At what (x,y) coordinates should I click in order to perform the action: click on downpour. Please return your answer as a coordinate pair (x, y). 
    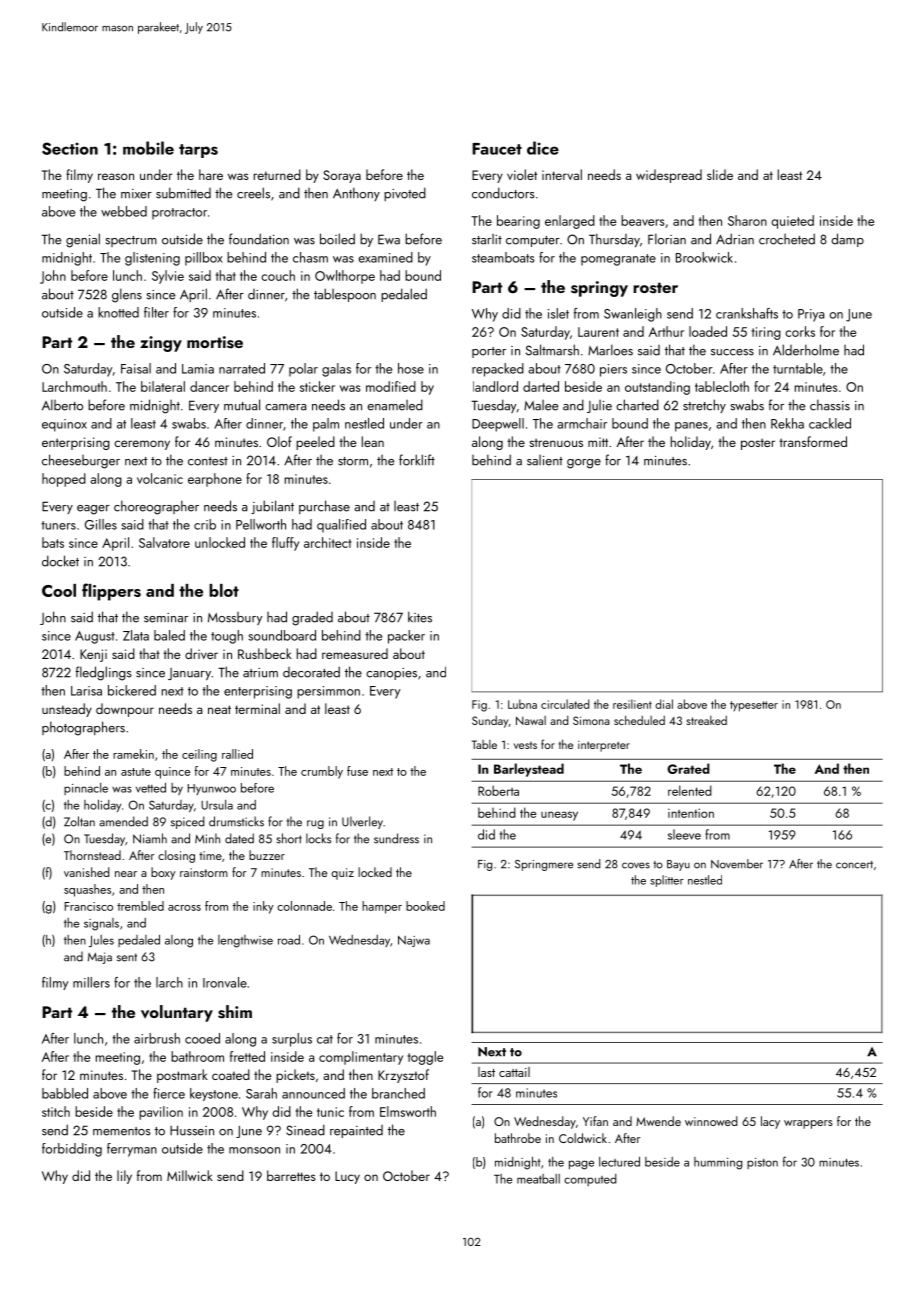
    Looking at the image, I should click on (125, 710).
